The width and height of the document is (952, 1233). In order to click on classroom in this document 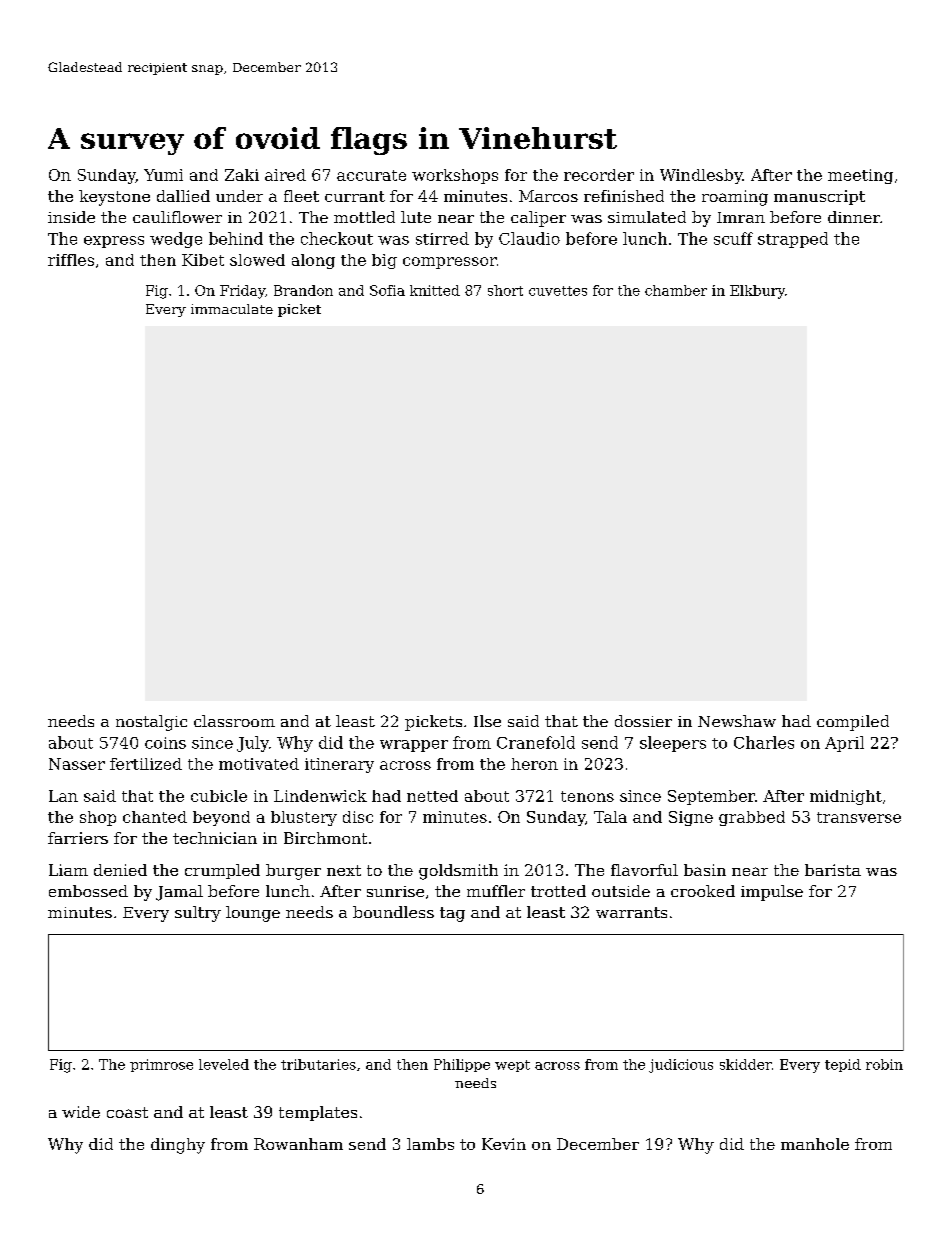, I will do `click(234, 721)`.
